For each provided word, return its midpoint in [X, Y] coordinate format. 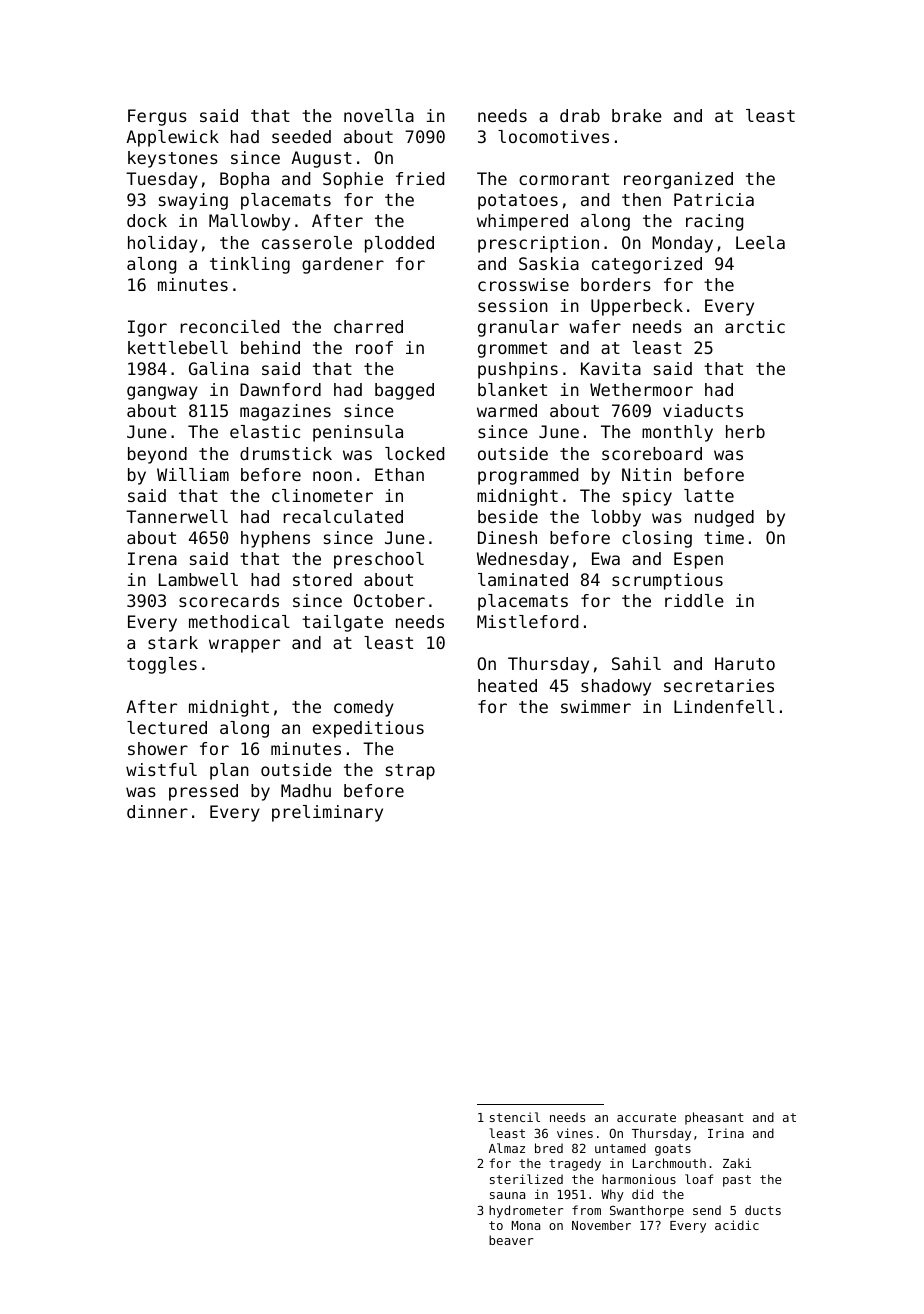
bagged [404, 391]
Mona [526, 1225]
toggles [162, 665]
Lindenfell [724, 706]
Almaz [507, 1148]
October [389, 600]
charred [368, 326]
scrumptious [667, 581]
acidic [737, 1225]
